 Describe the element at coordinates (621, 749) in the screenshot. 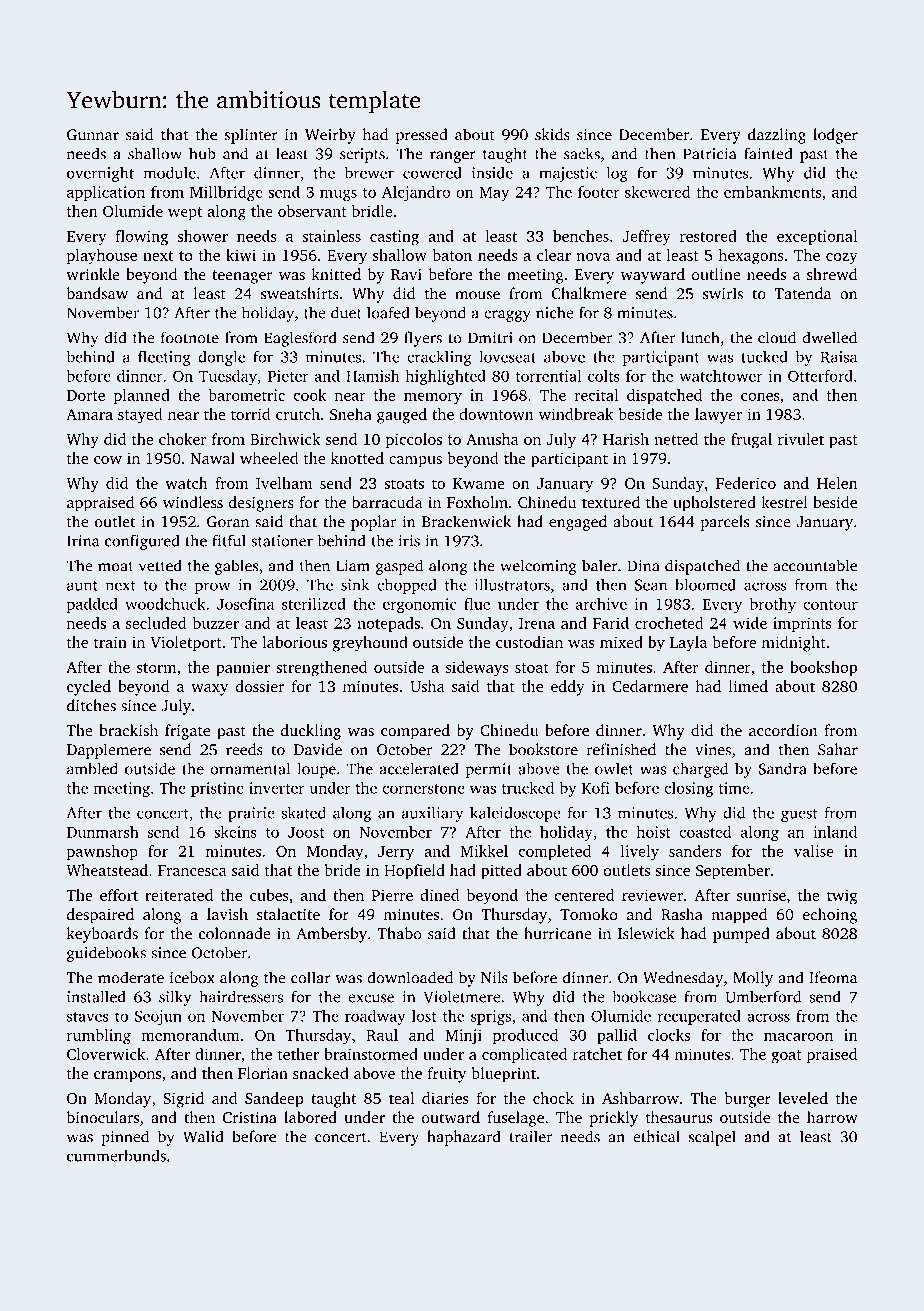

I see `refinished` at that location.
